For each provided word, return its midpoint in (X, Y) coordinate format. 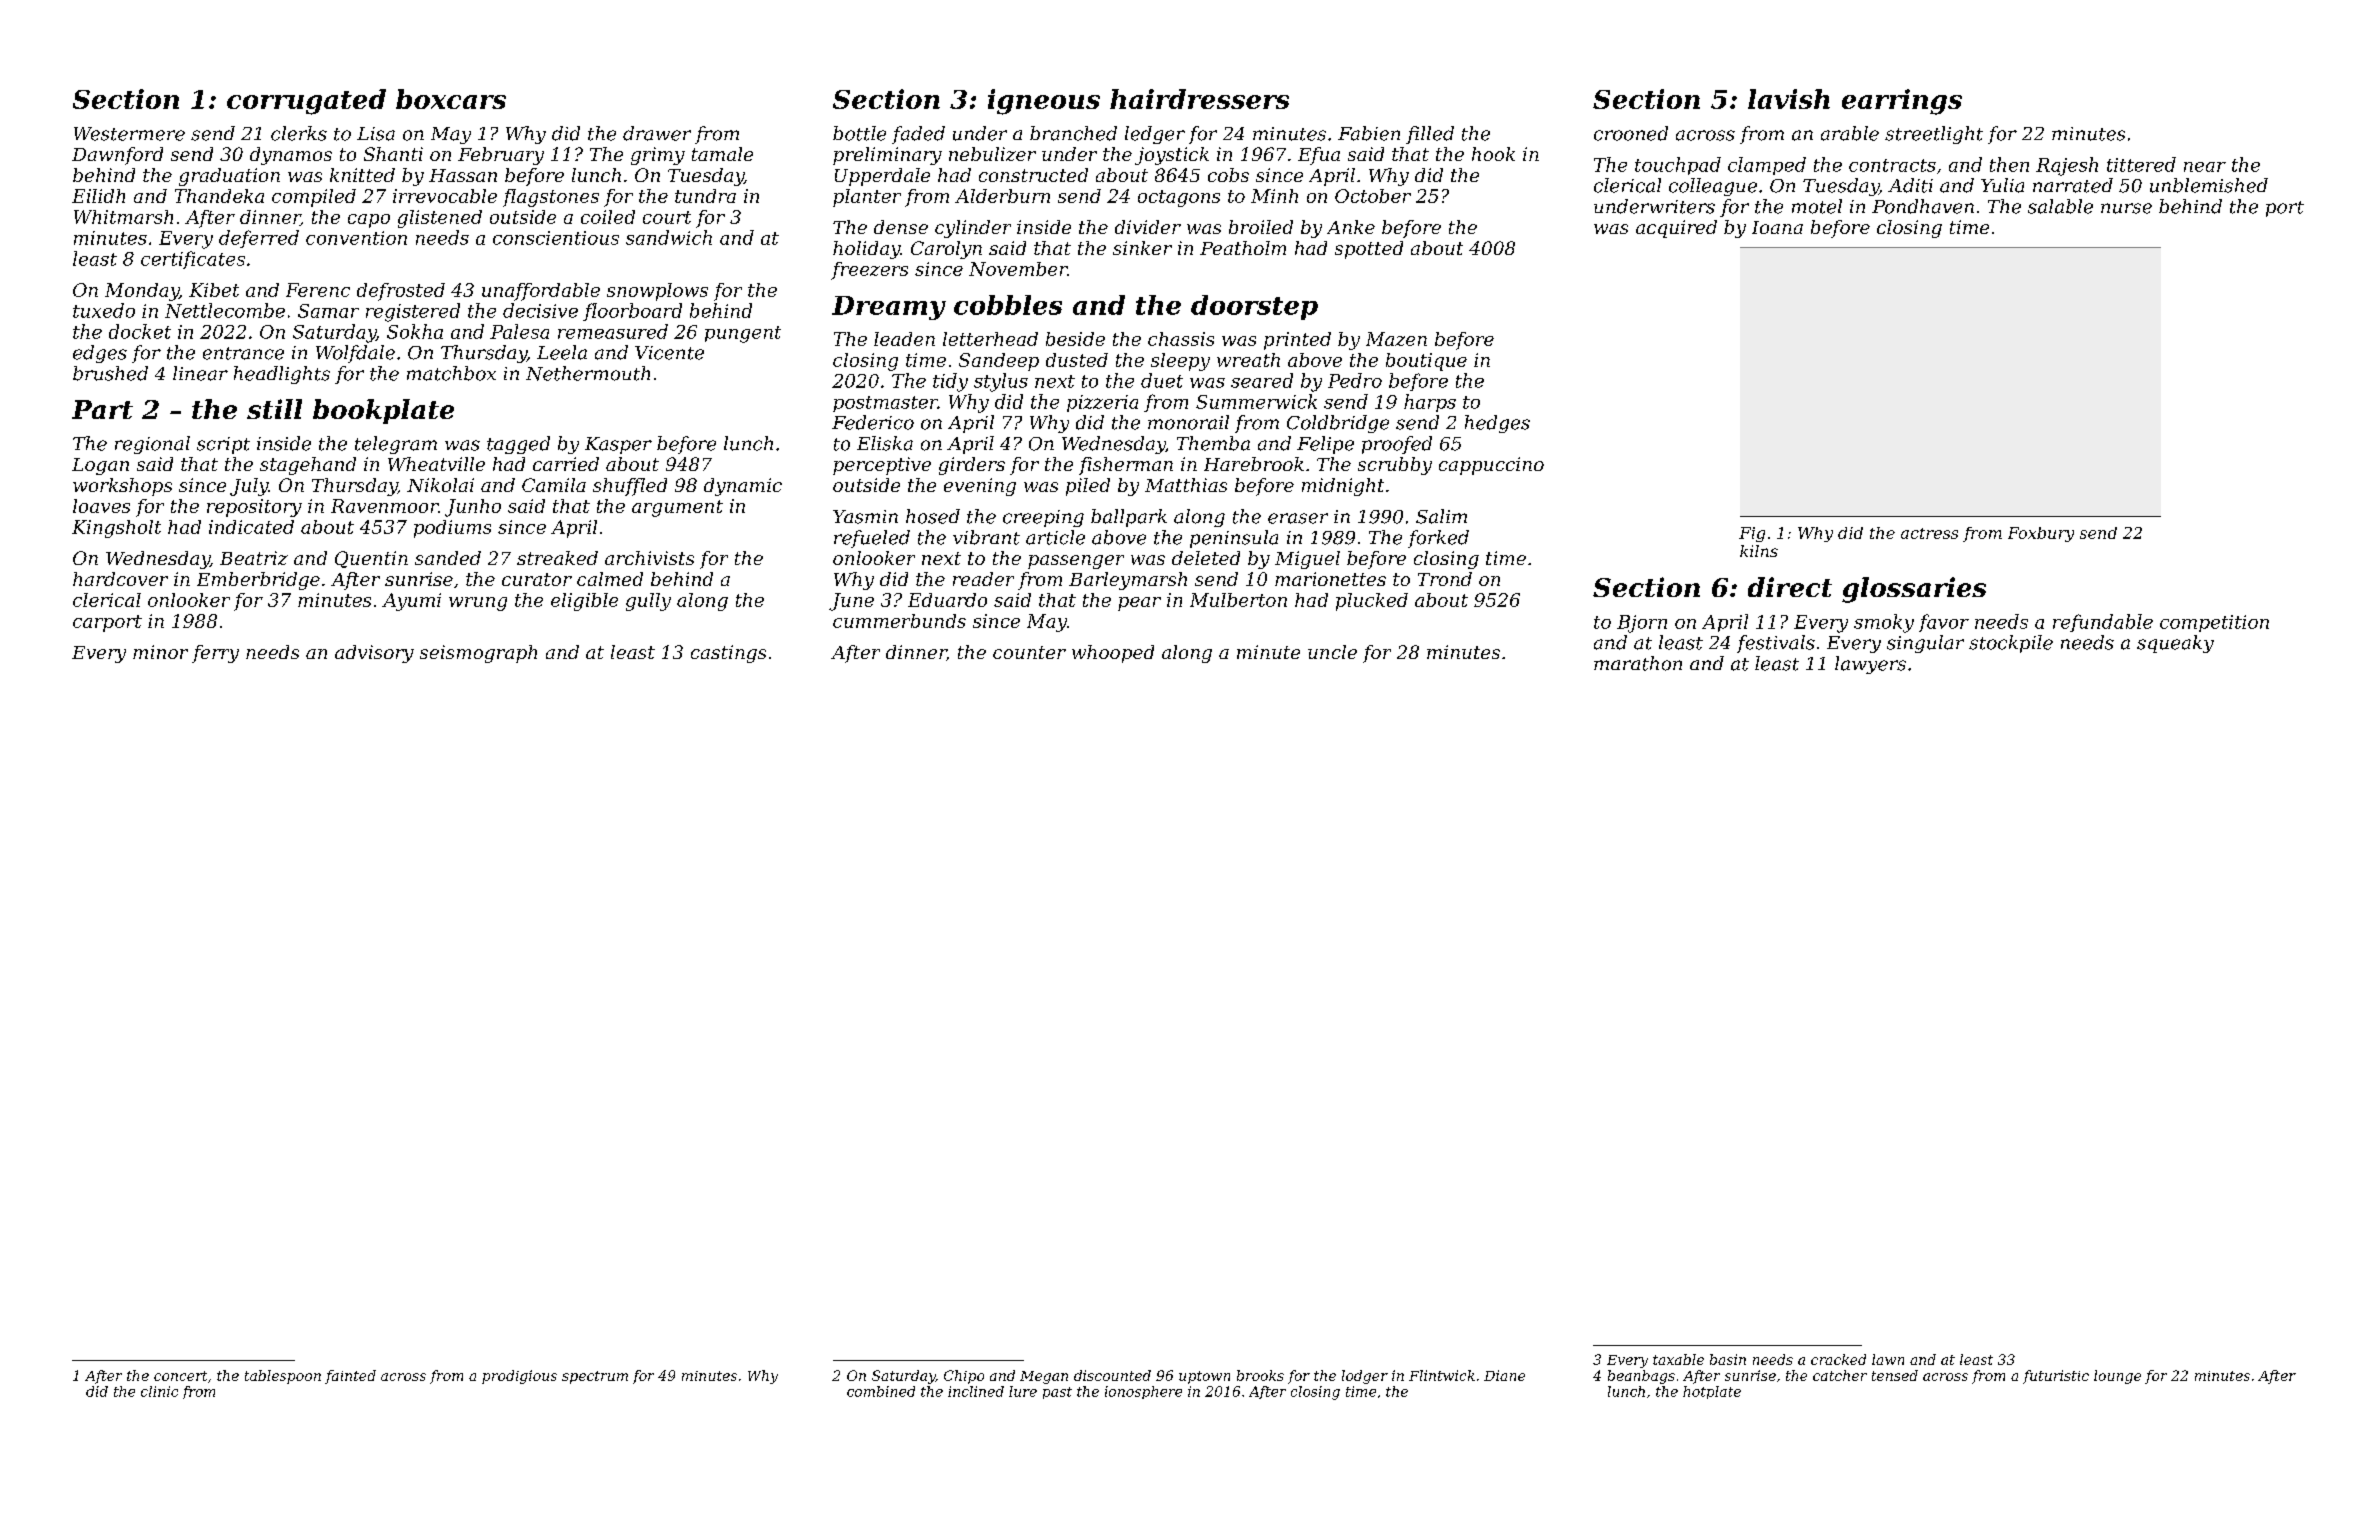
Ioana (1777, 227)
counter (1029, 652)
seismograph (478, 654)
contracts (1892, 165)
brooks (1260, 1375)
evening (980, 487)
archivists (649, 558)
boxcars (451, 99)
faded (918, 135)
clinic (159, 1391)
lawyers (1870, 665)
